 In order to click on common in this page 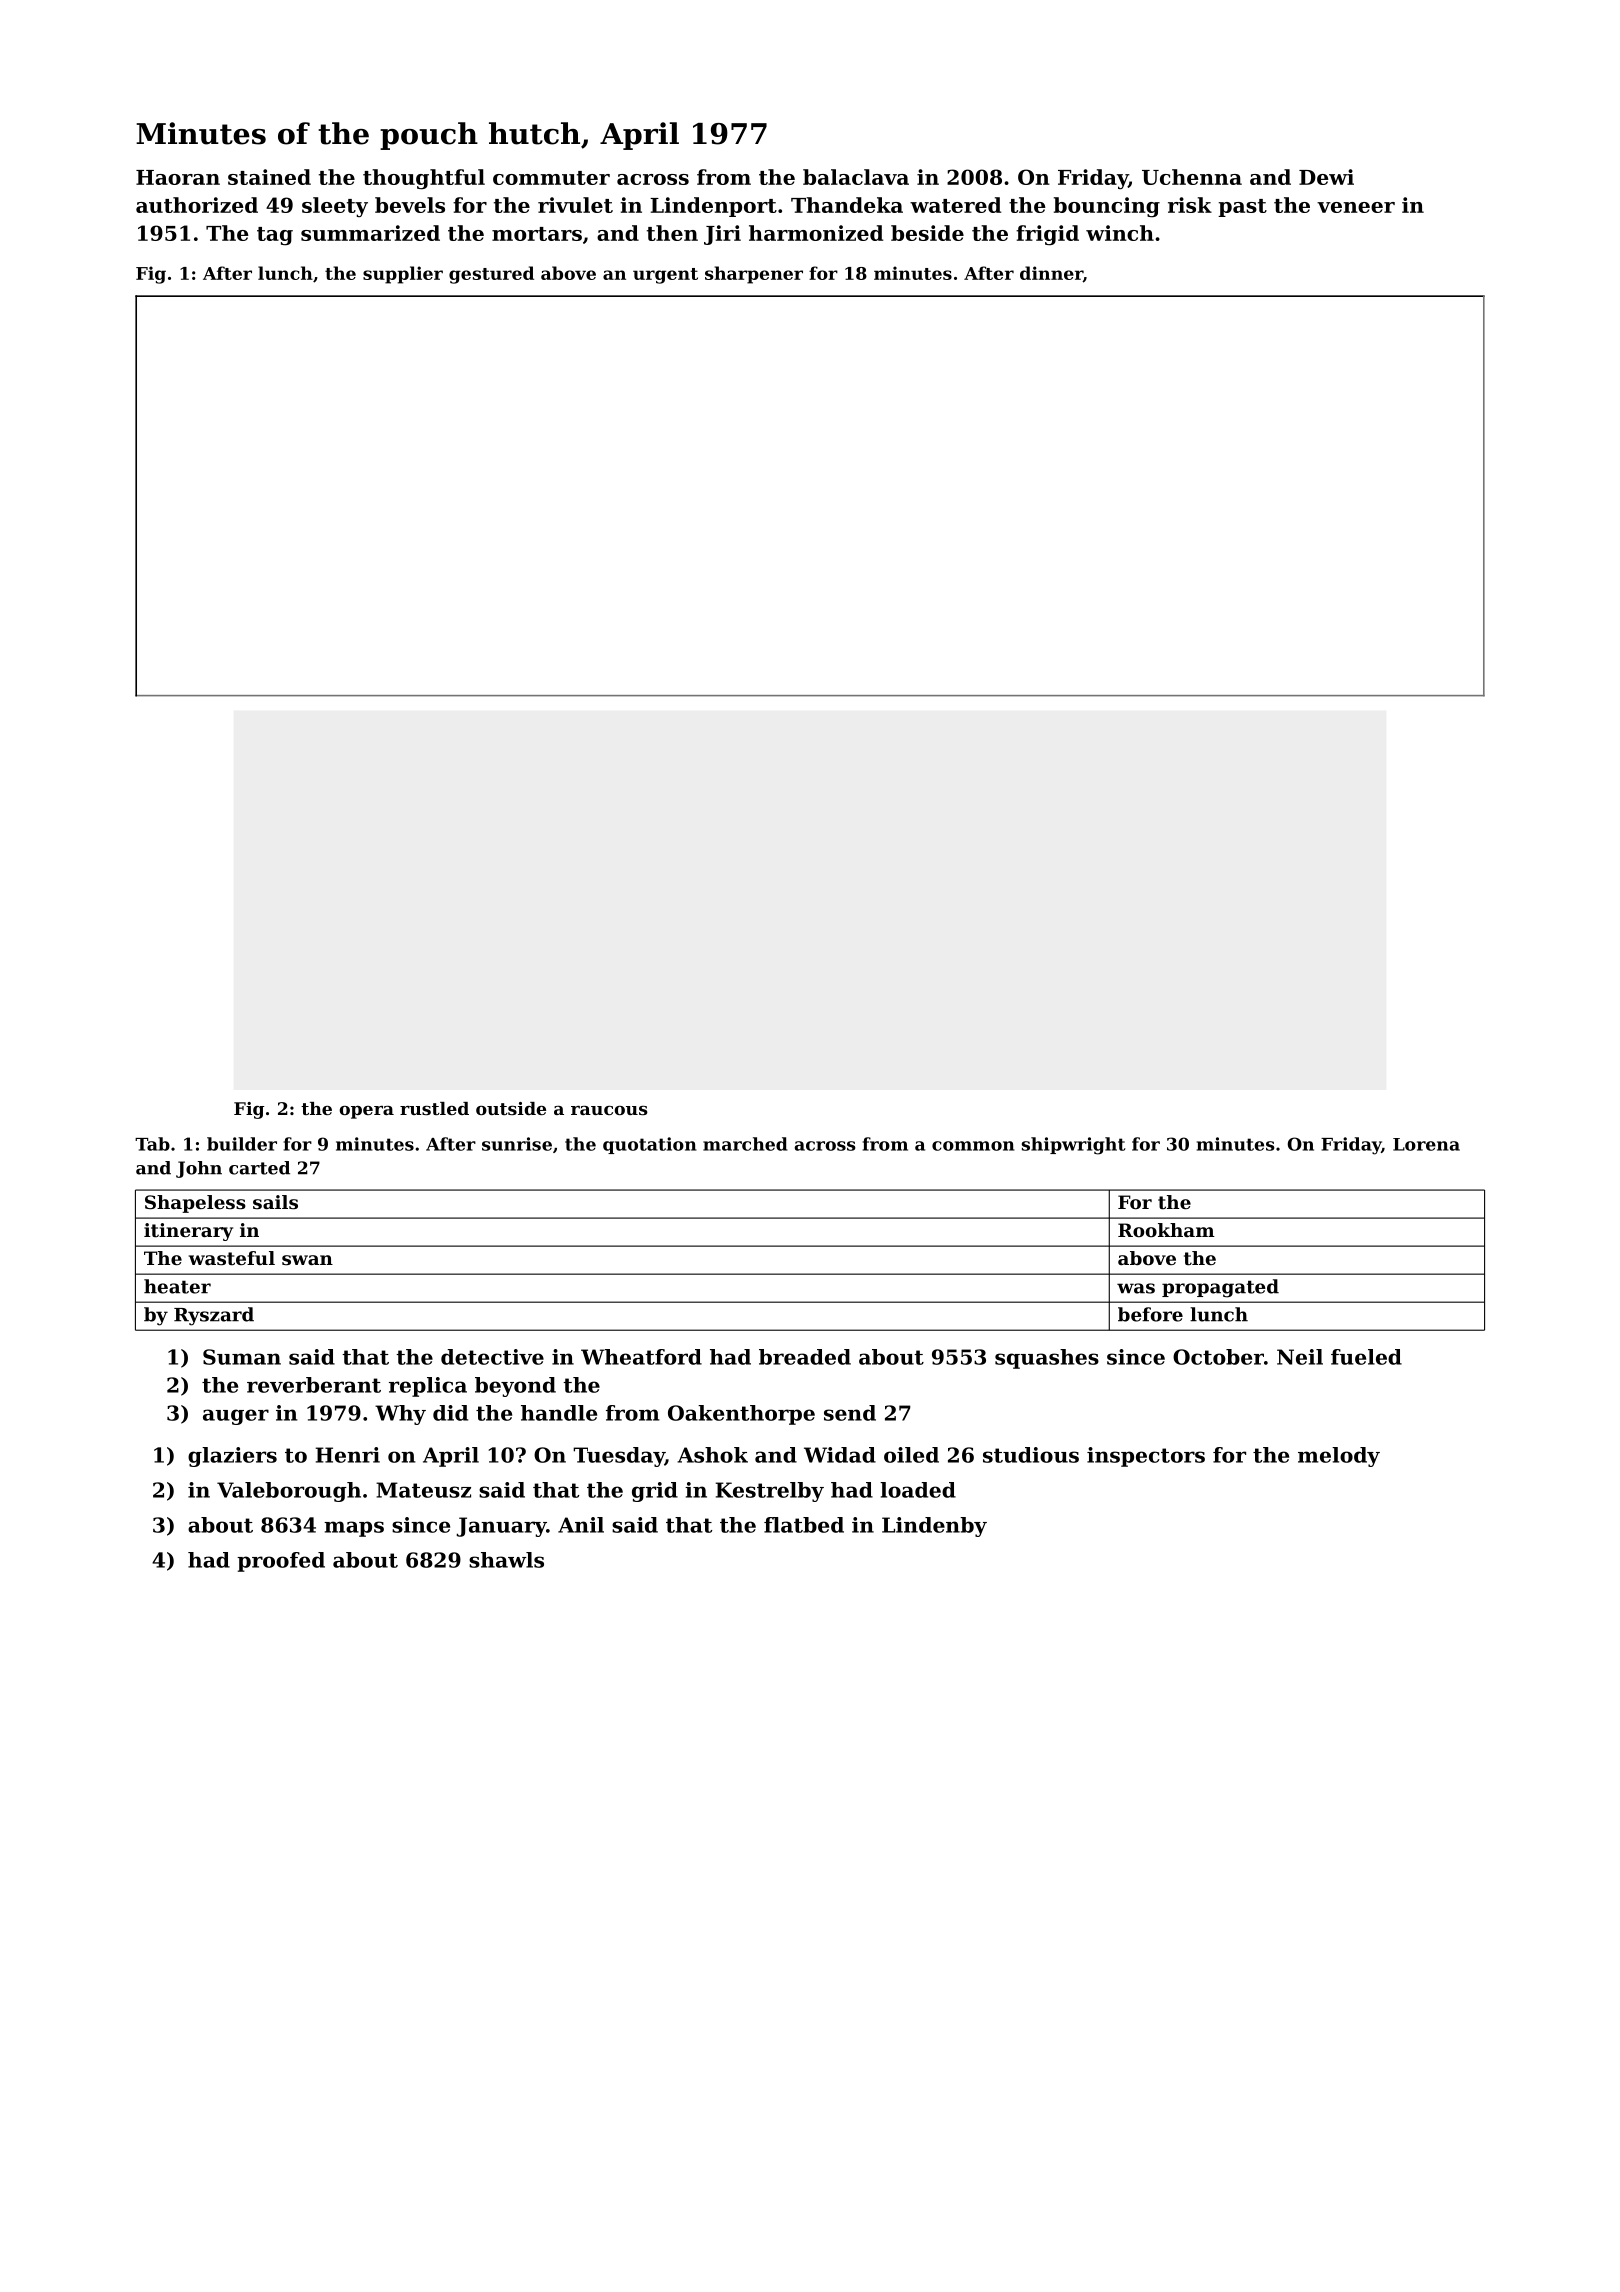, I will do `click(973, 1146)`.
